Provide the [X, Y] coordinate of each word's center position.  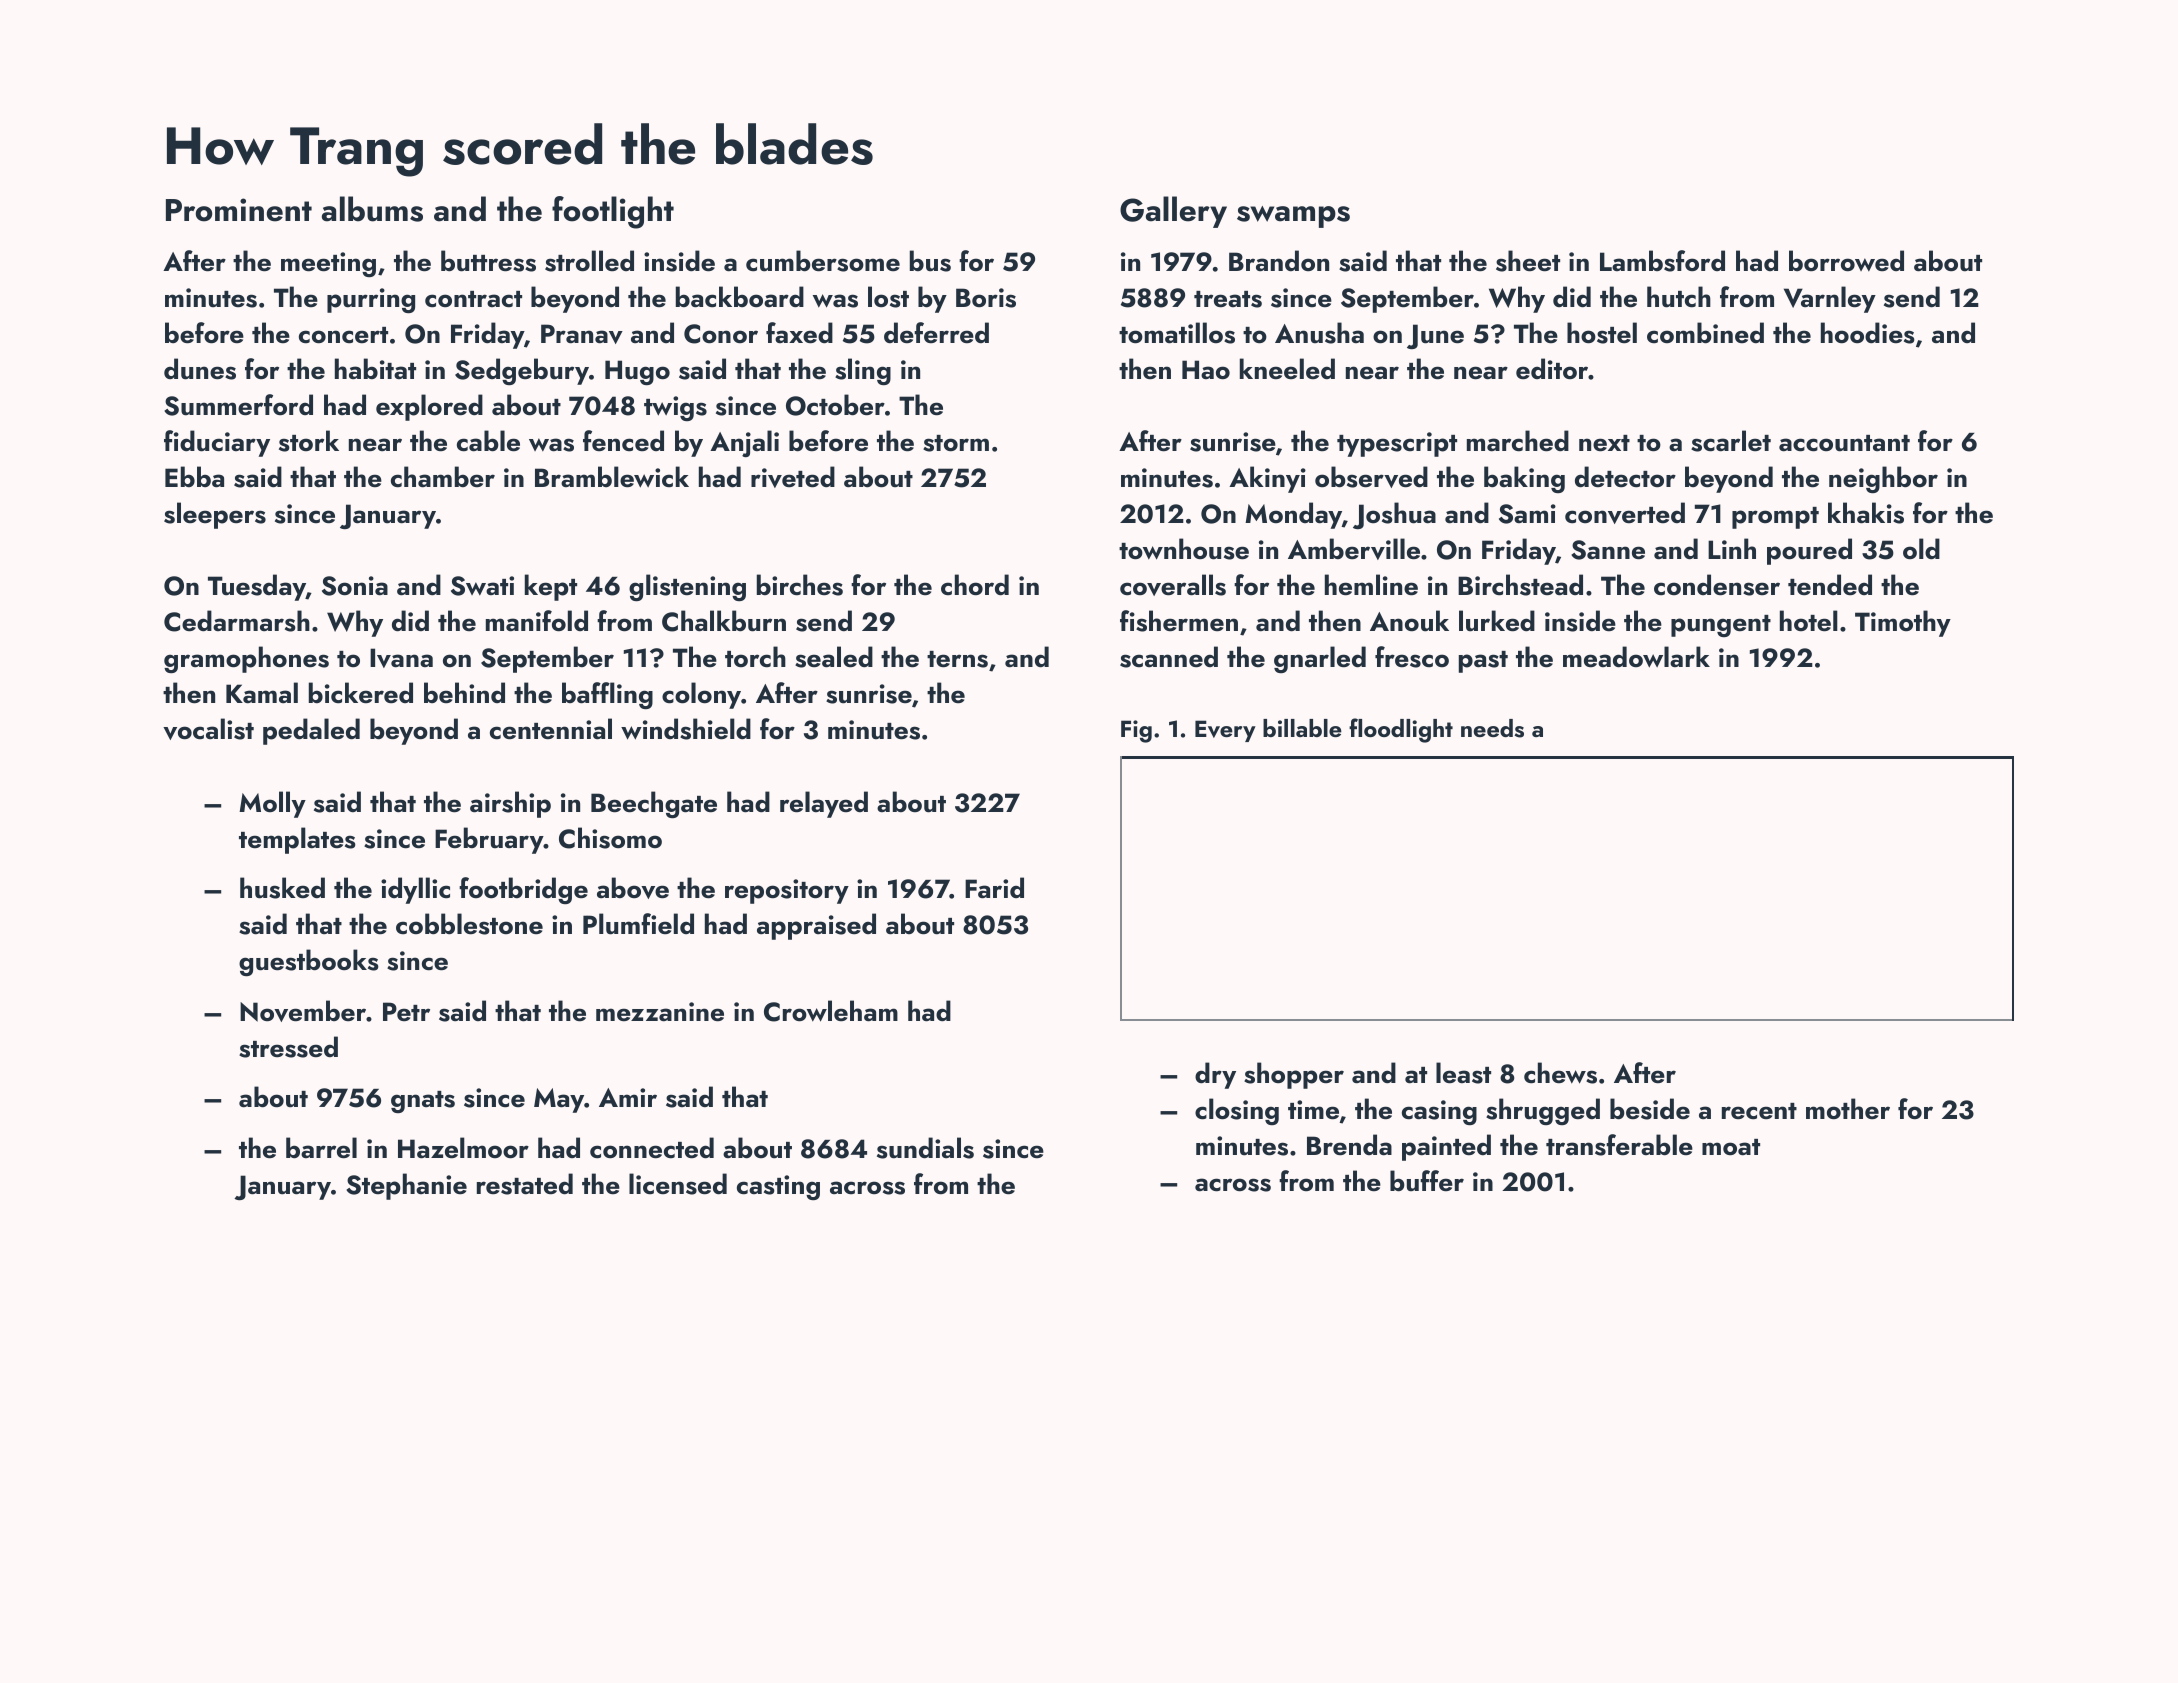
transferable [1619, 1145]
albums [372, 209]
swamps [1293, 217]
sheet [1528, 261]
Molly [272, 804]
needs [1492, 728]
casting [778, 1187]
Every [1225, 731]
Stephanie [406, 1186]
